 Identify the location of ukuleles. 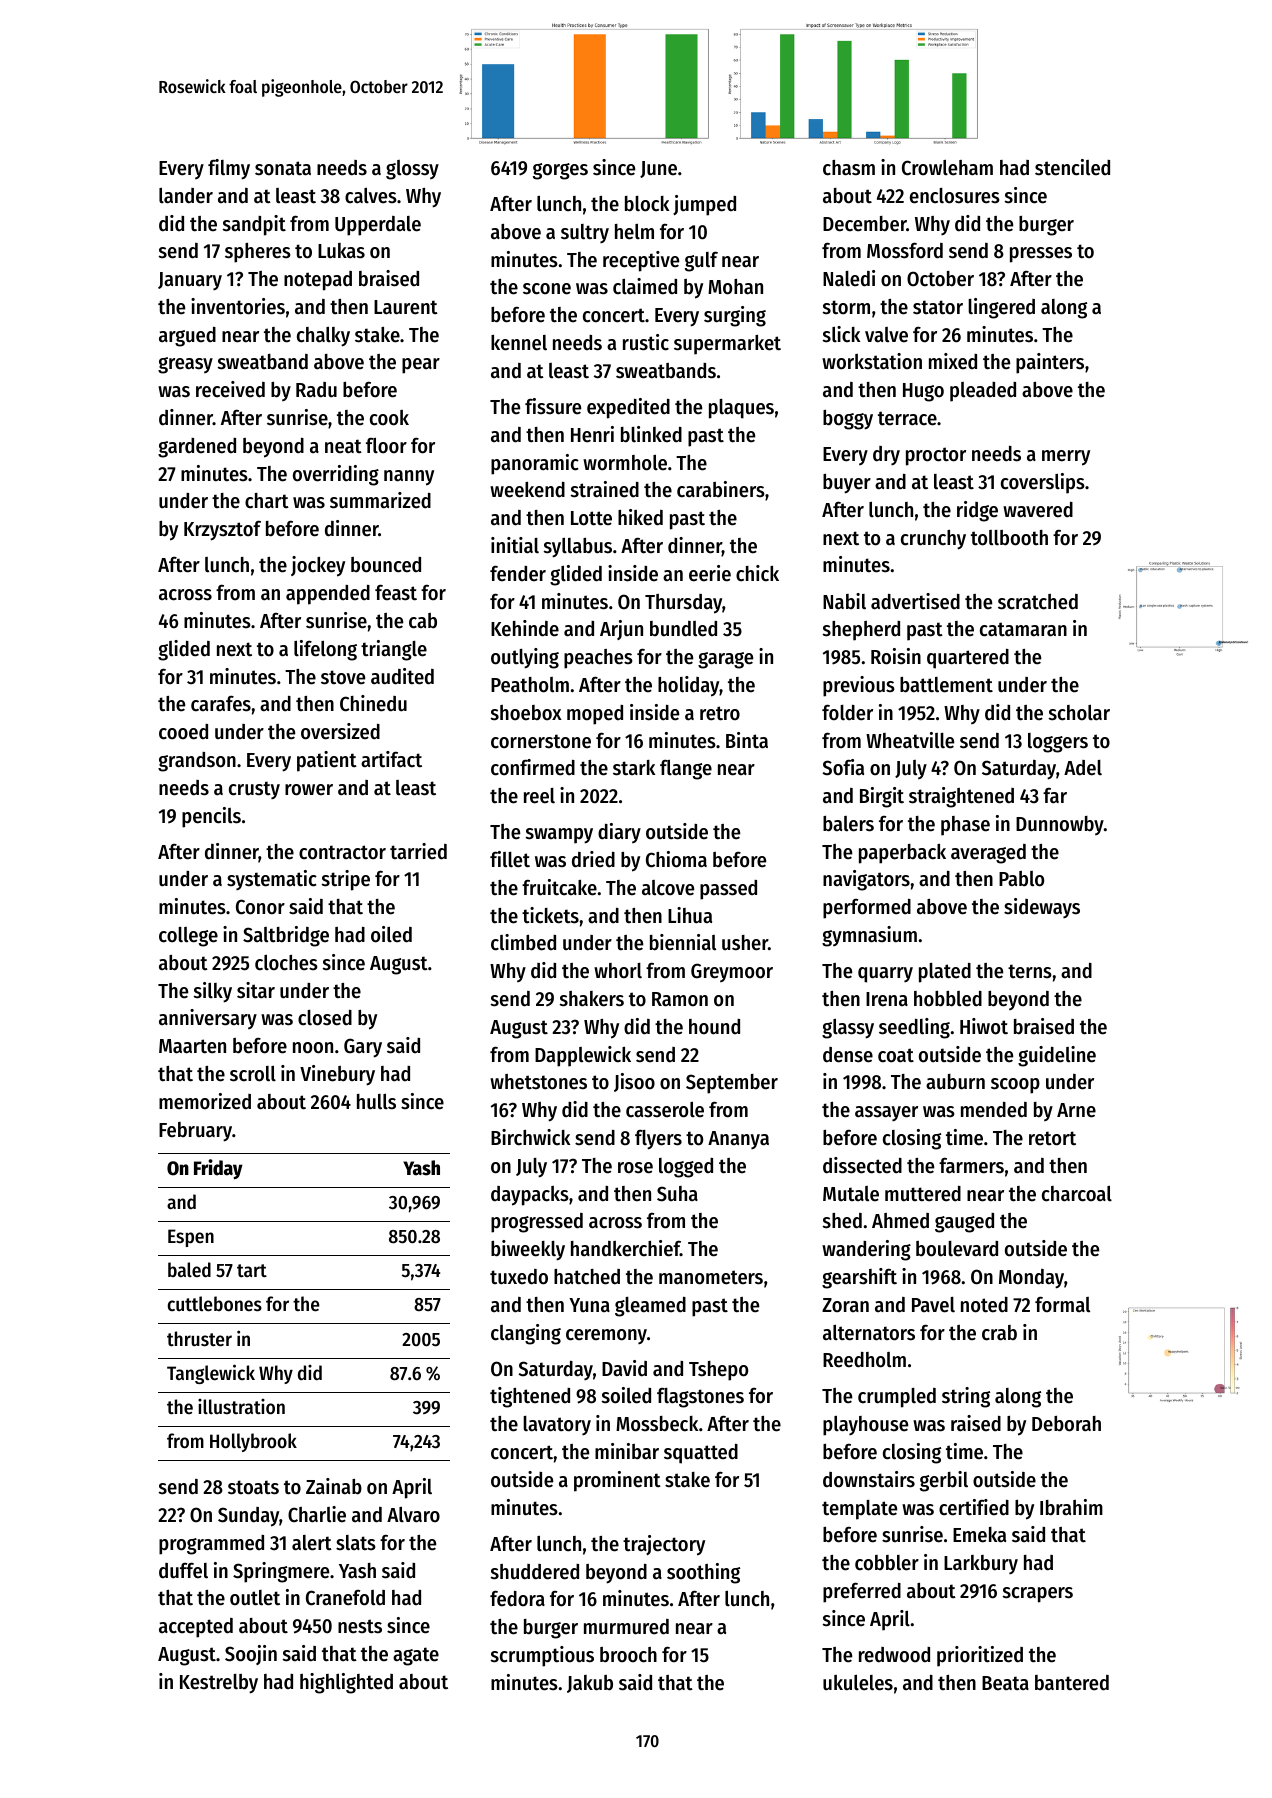
(858, 1683).
